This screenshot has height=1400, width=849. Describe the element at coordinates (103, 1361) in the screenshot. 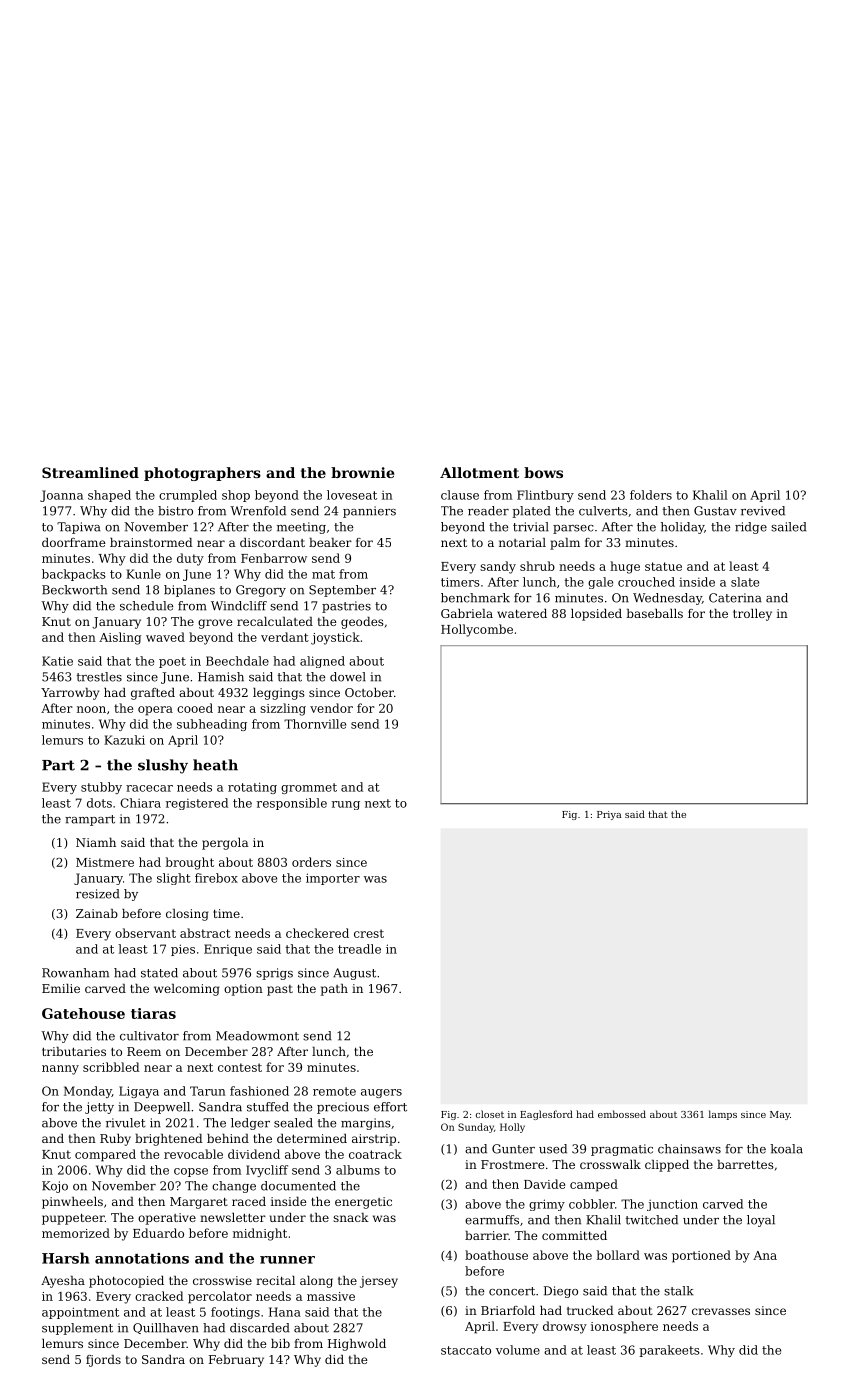

I see `fjords` at that location.
